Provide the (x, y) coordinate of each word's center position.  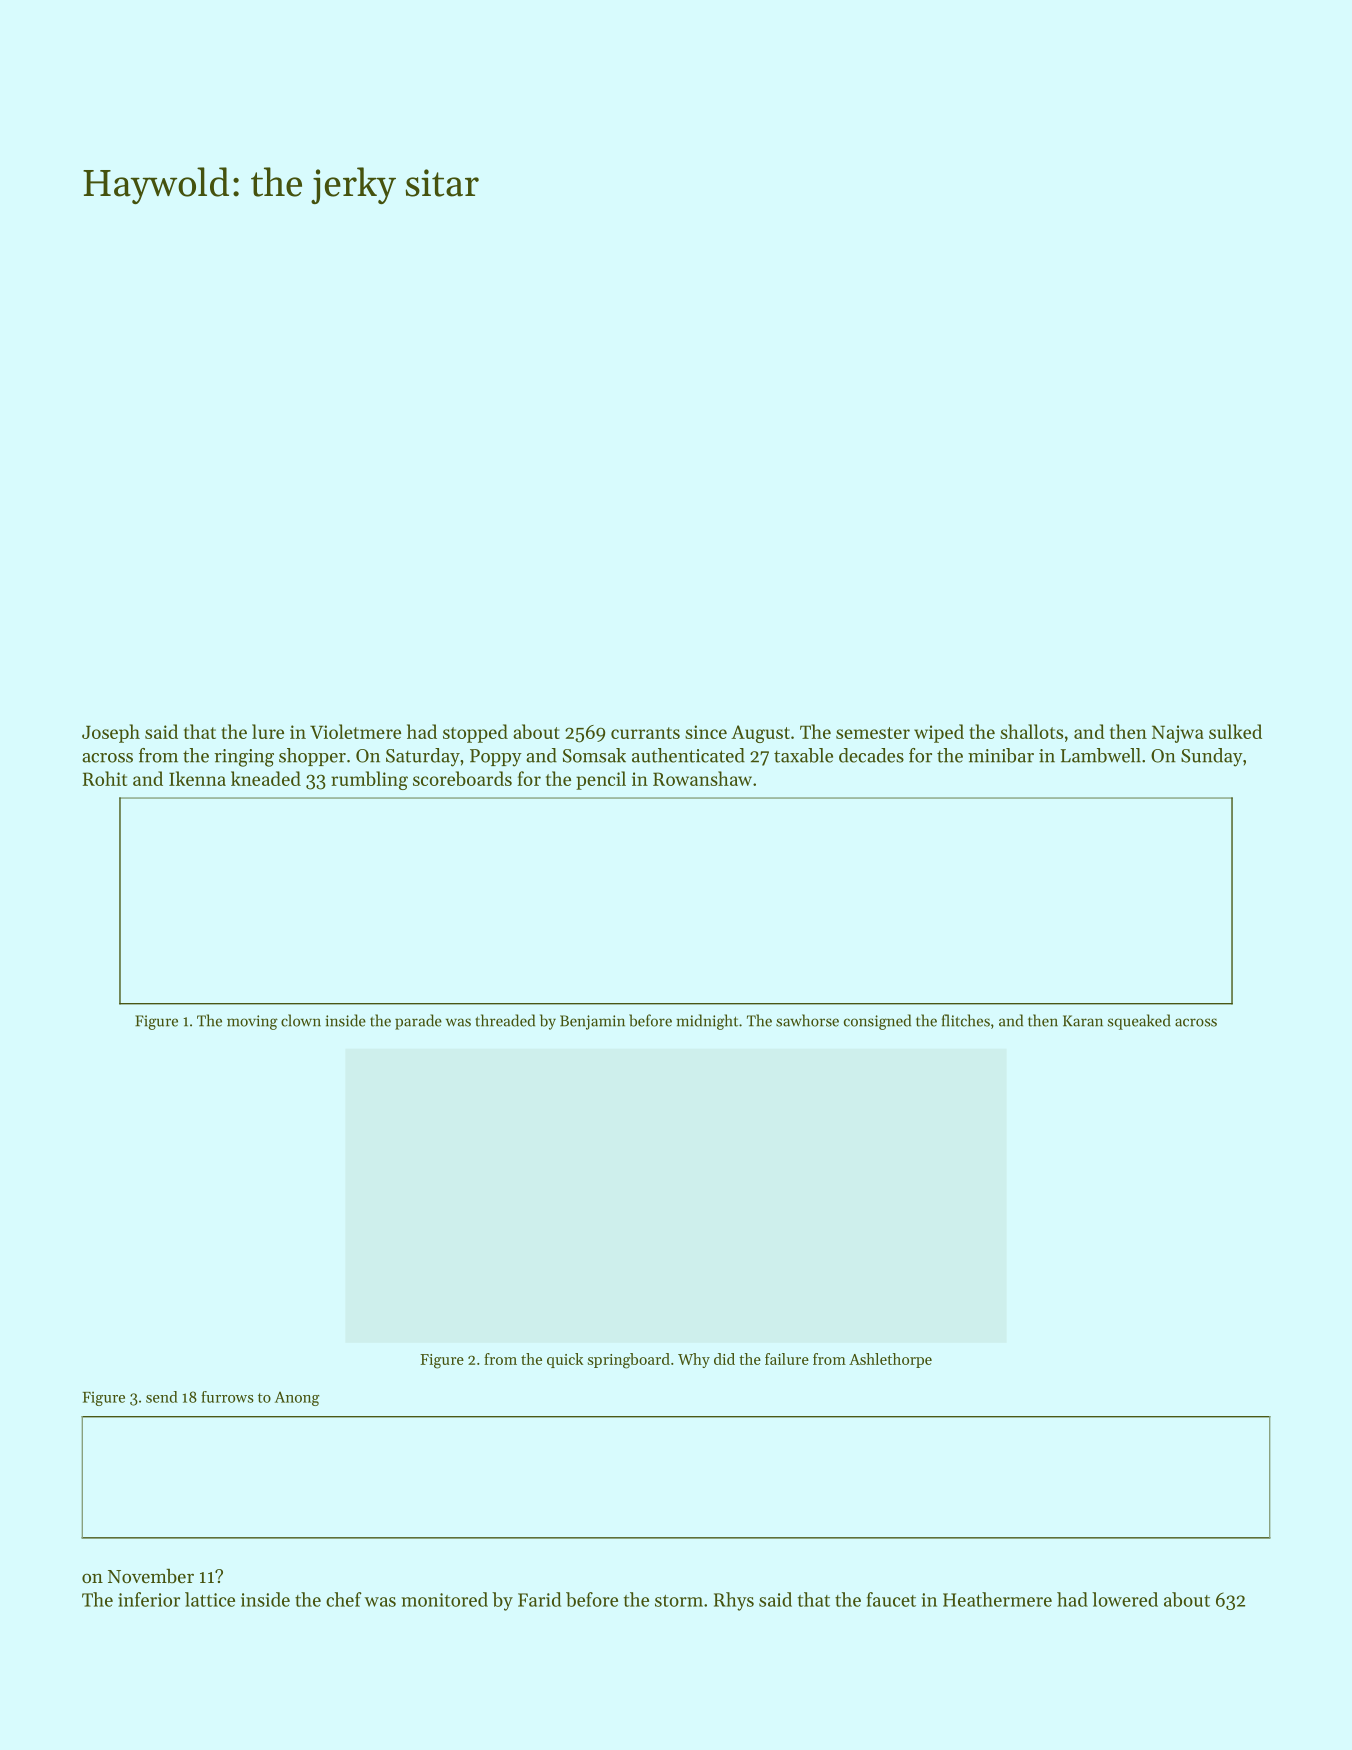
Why (694, 1360)
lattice (210, 1599)
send (162, 1397)
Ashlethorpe (890, 1360)
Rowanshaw (702, 778)
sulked (1235, 731)
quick (565, 1360)
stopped (475, 733)
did (724, 1359)
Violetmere (355, 731)
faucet (891, 1599)
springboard (629, 1361)
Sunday (1212, 757)
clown (301, 1020)
